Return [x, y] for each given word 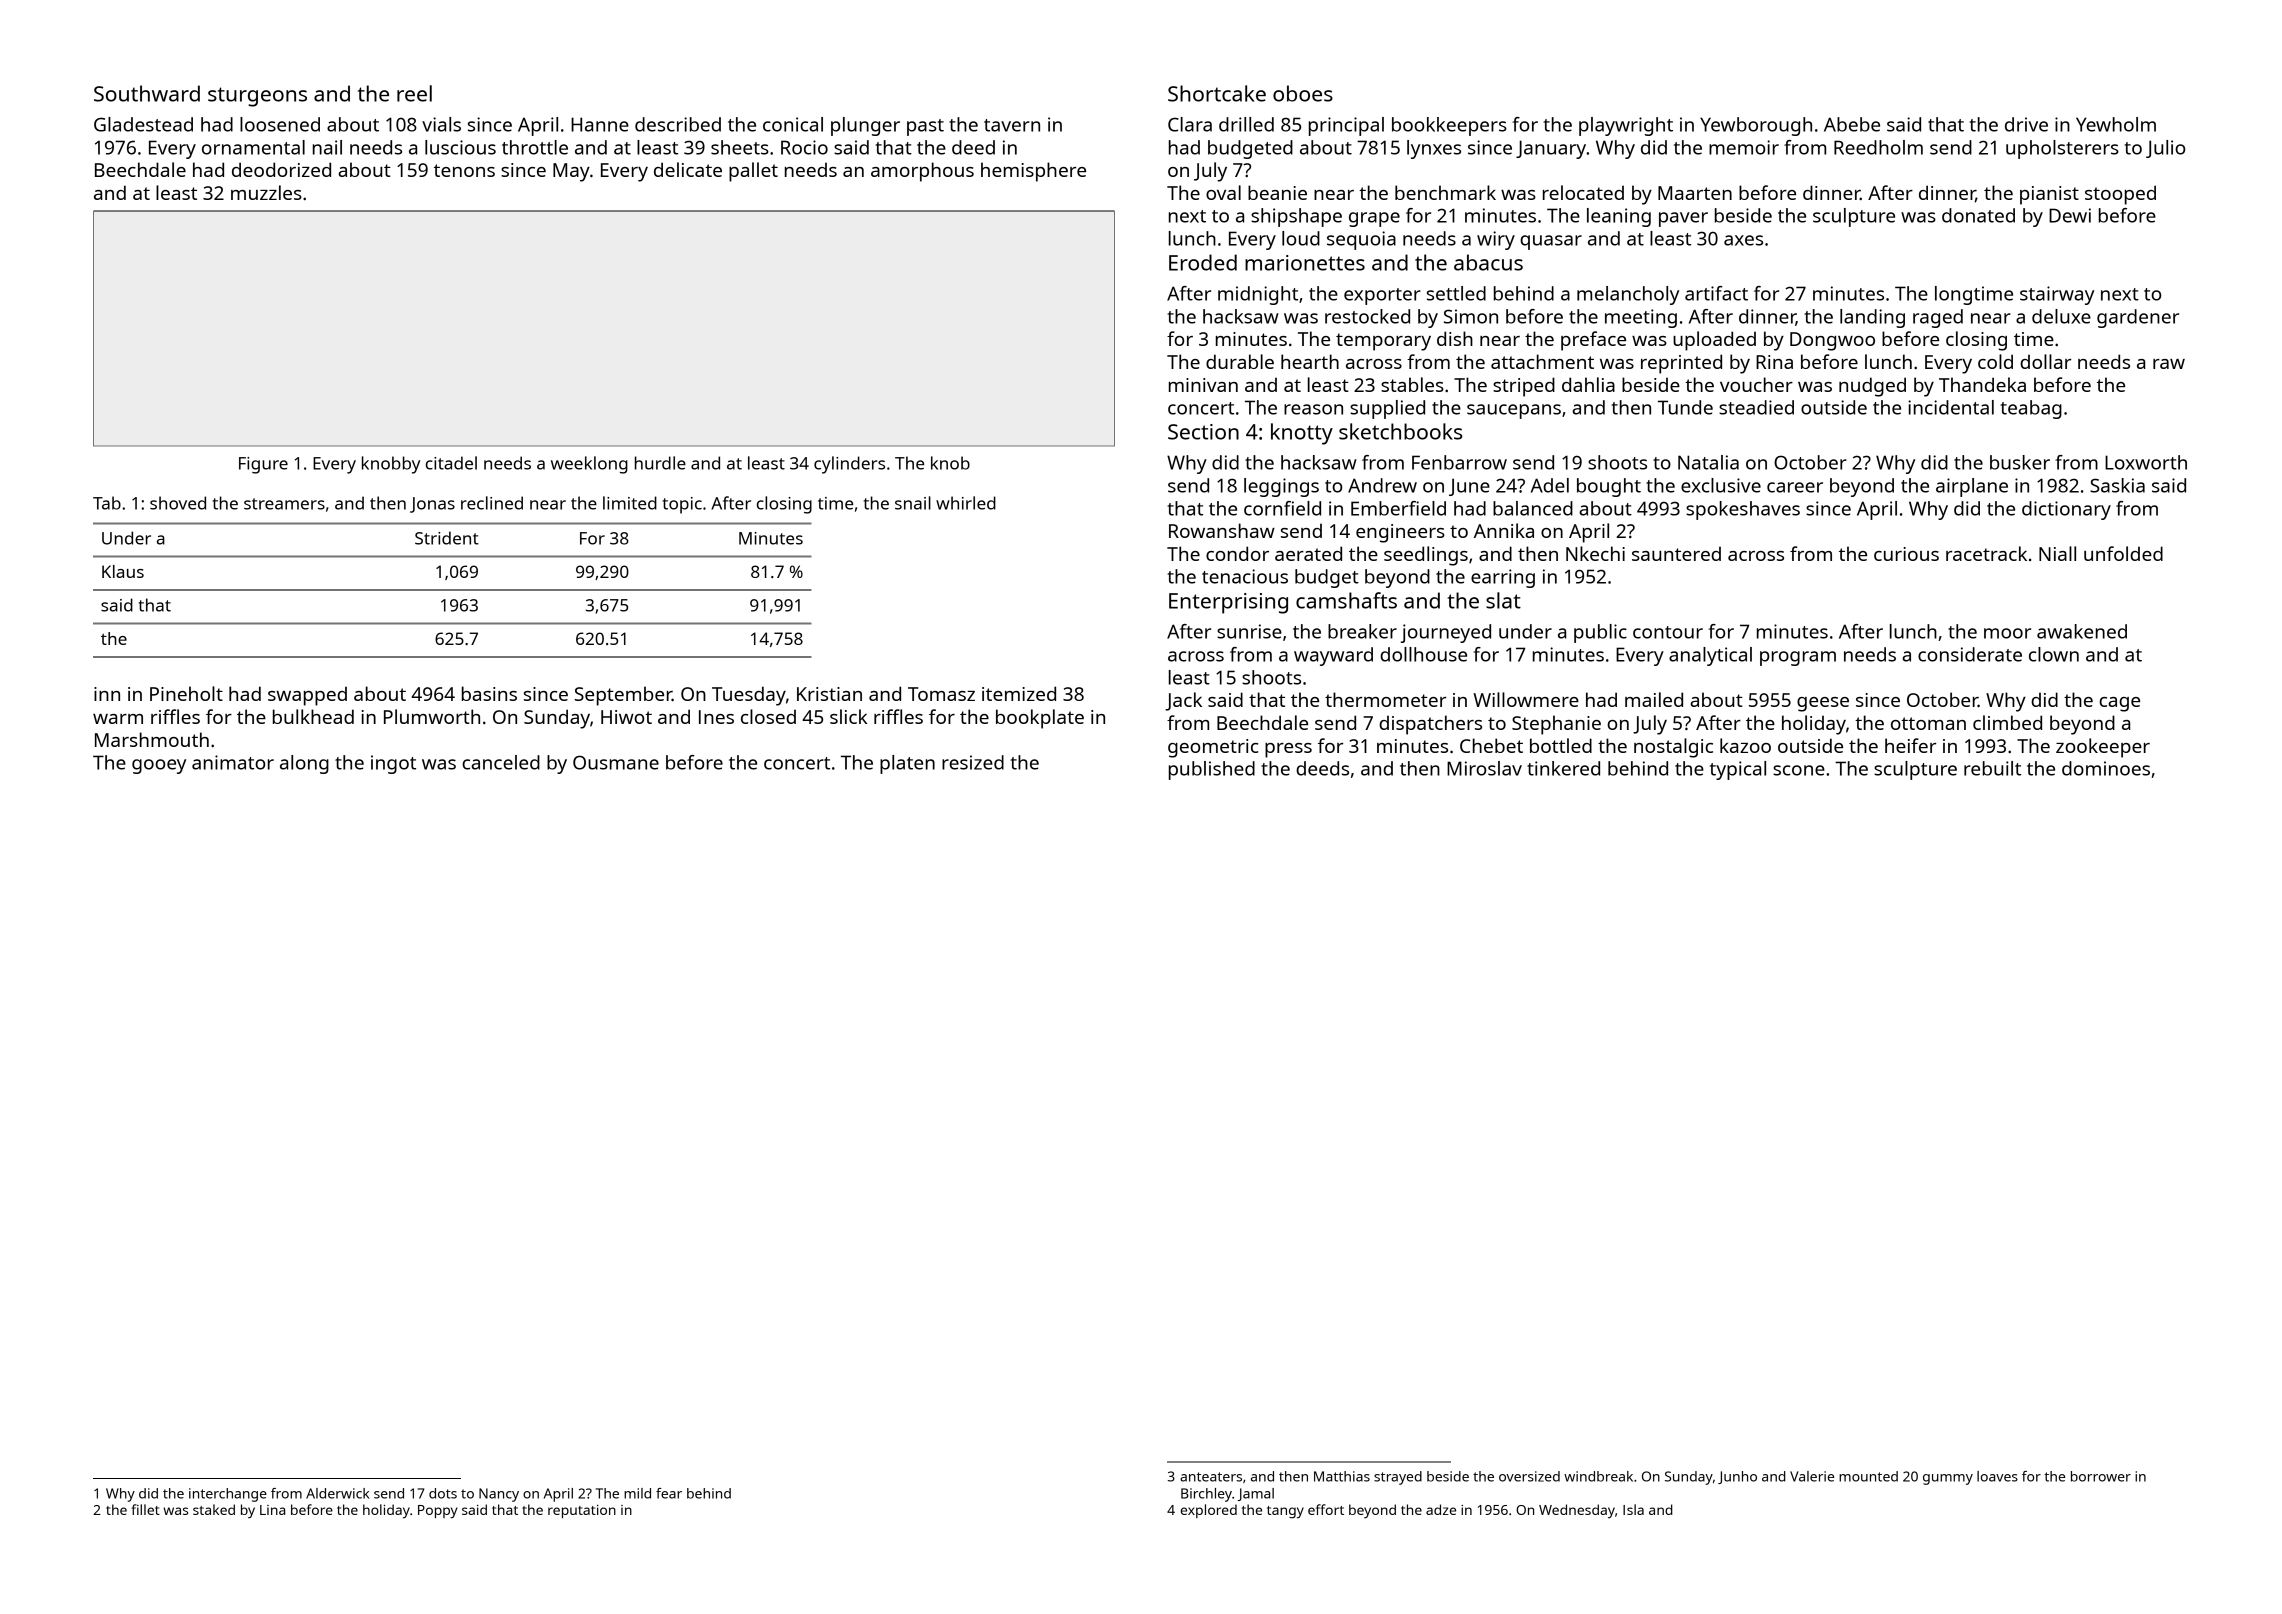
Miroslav [1484, 768]
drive [2026, 124]
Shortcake [1217, 93]
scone [1799, 770]
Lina [272, 1510]
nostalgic [1673, 748]
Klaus [123, 571]
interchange [228, 1495]
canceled [501, 762]
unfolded [2123, 553]
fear [669, 1493]
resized [973, 762]
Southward [147, 93]
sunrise [1249, 631]
